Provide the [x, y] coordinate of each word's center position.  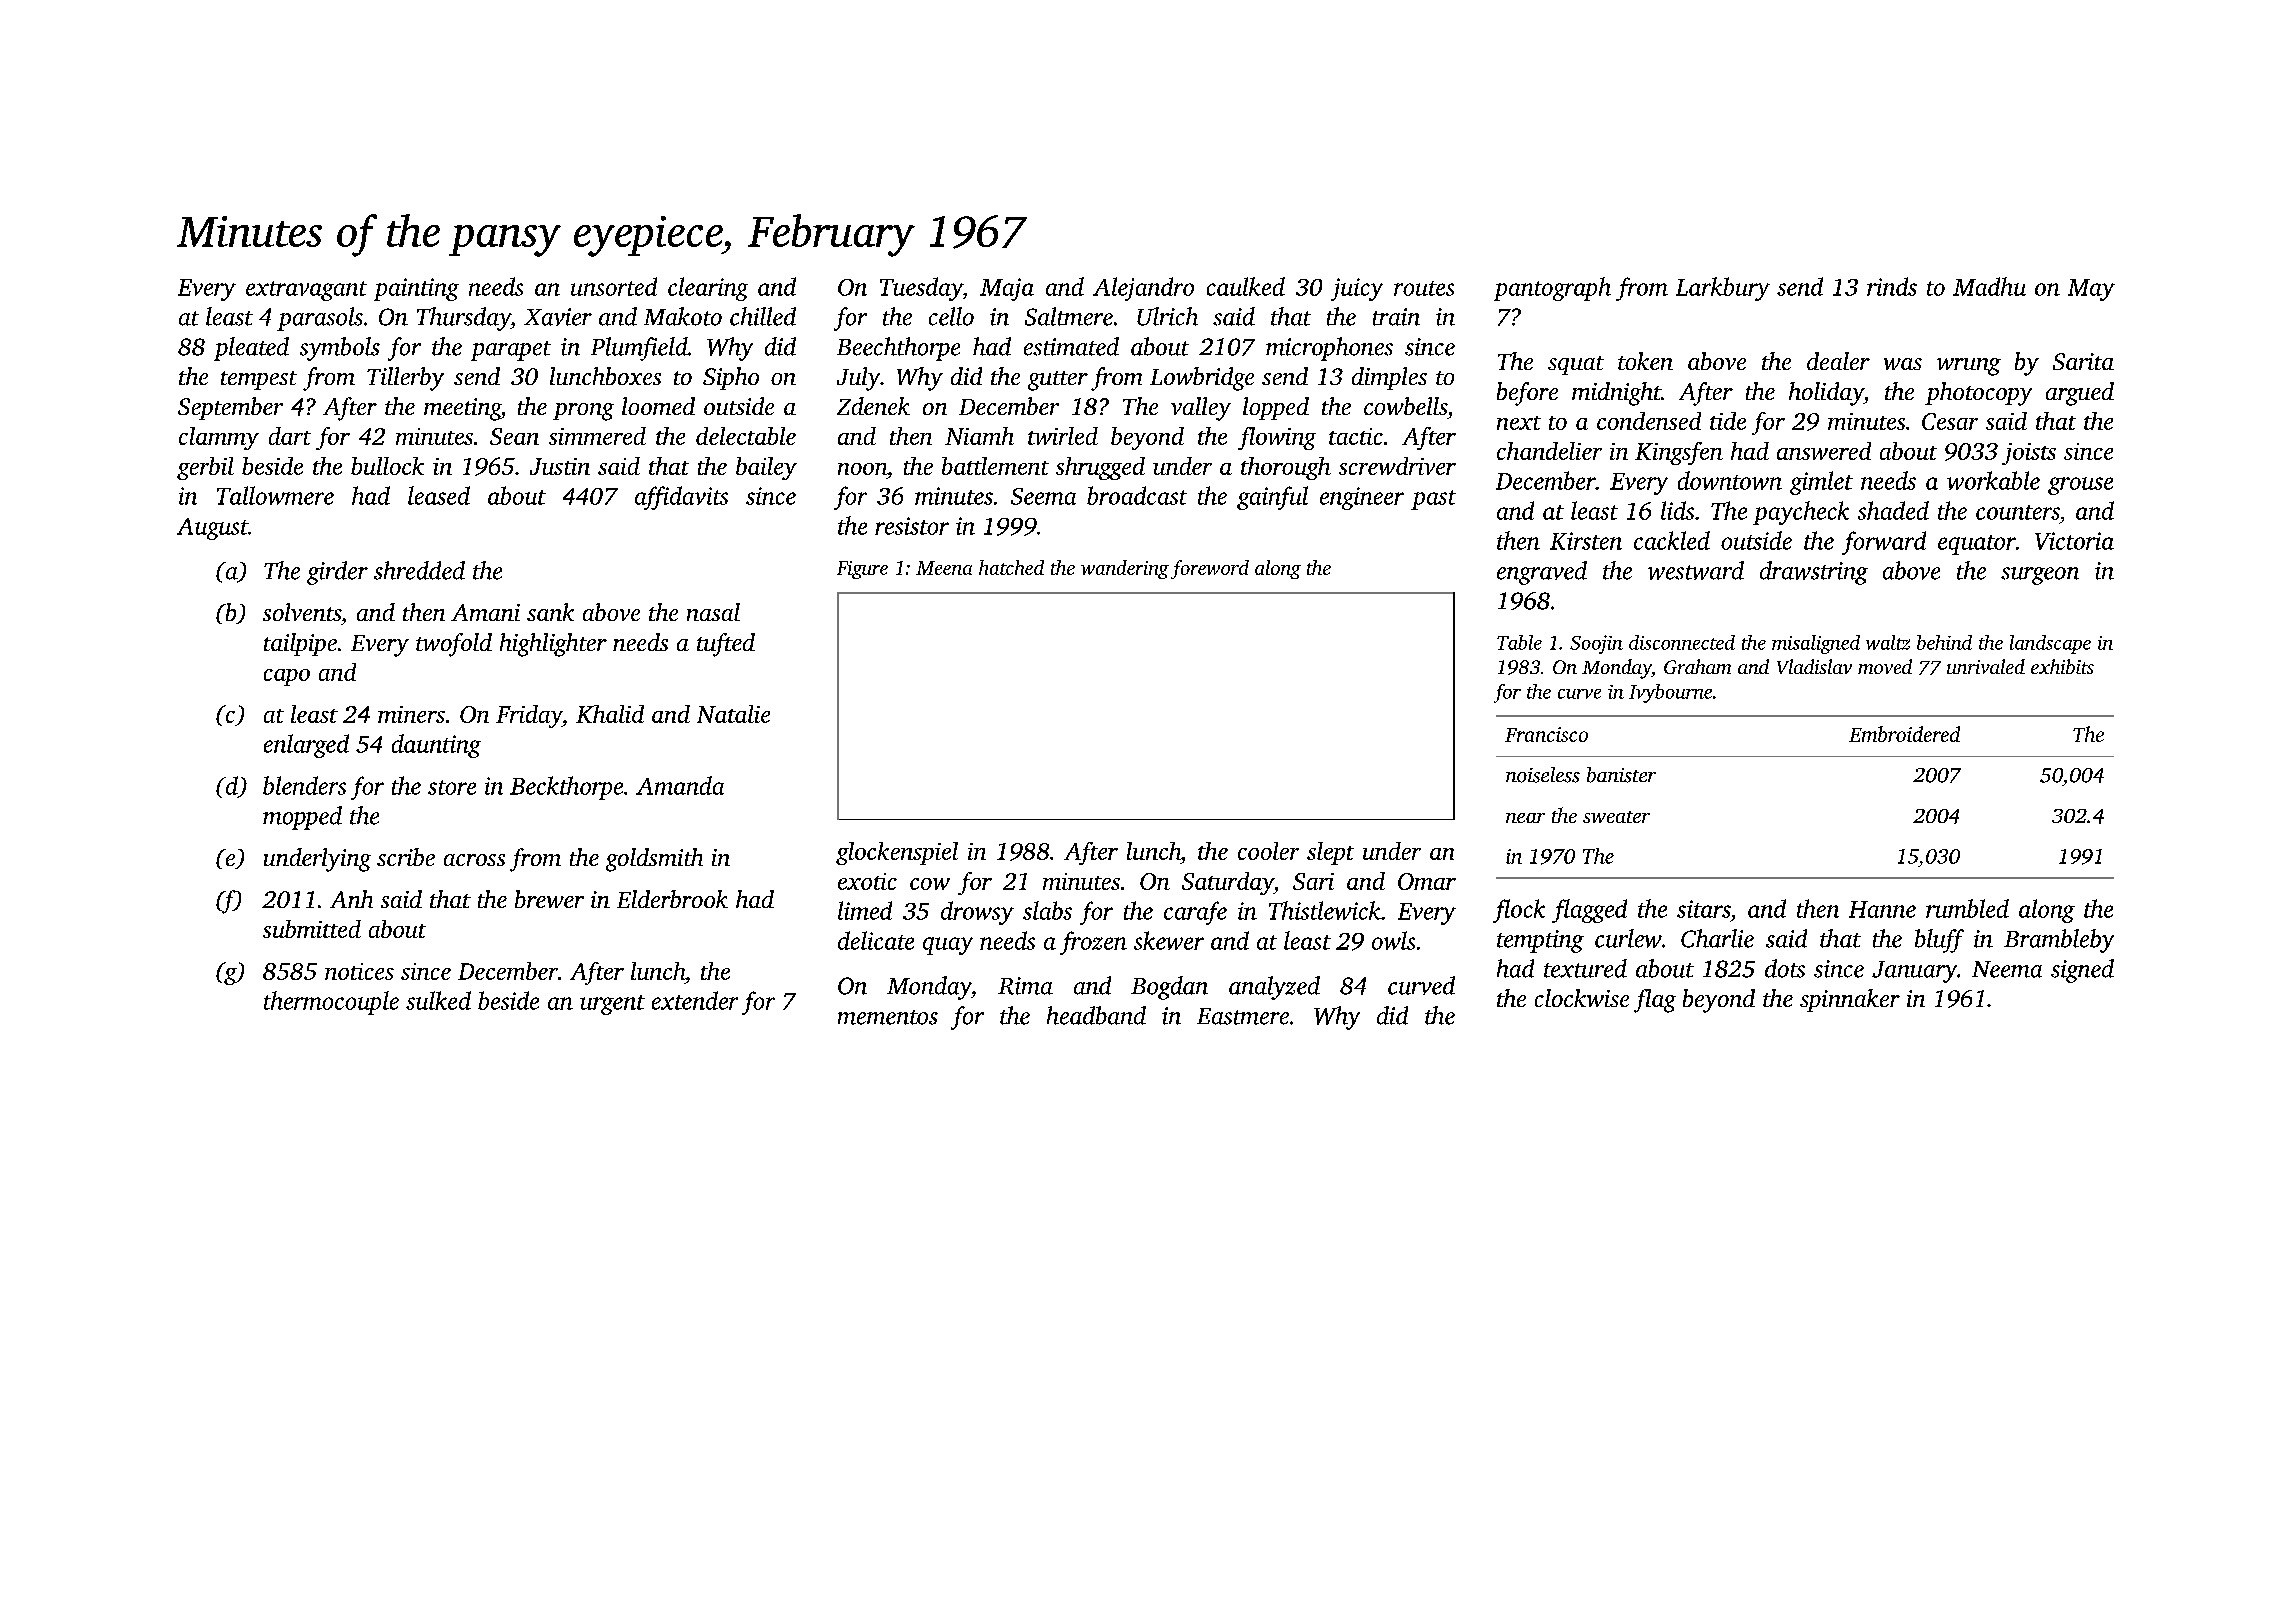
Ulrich [1167, 316]
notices [359, 971]
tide [1728, 421]
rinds [1892, 286]
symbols [340, 349]
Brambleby [2059, 941]
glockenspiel [897, 853]
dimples [1389, 378]
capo [287, 677]
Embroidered [1904, 734]
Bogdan [1169, 988]
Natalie [733, 714]
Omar [1427, 881]
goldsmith [654, 860]
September [230, 408]
